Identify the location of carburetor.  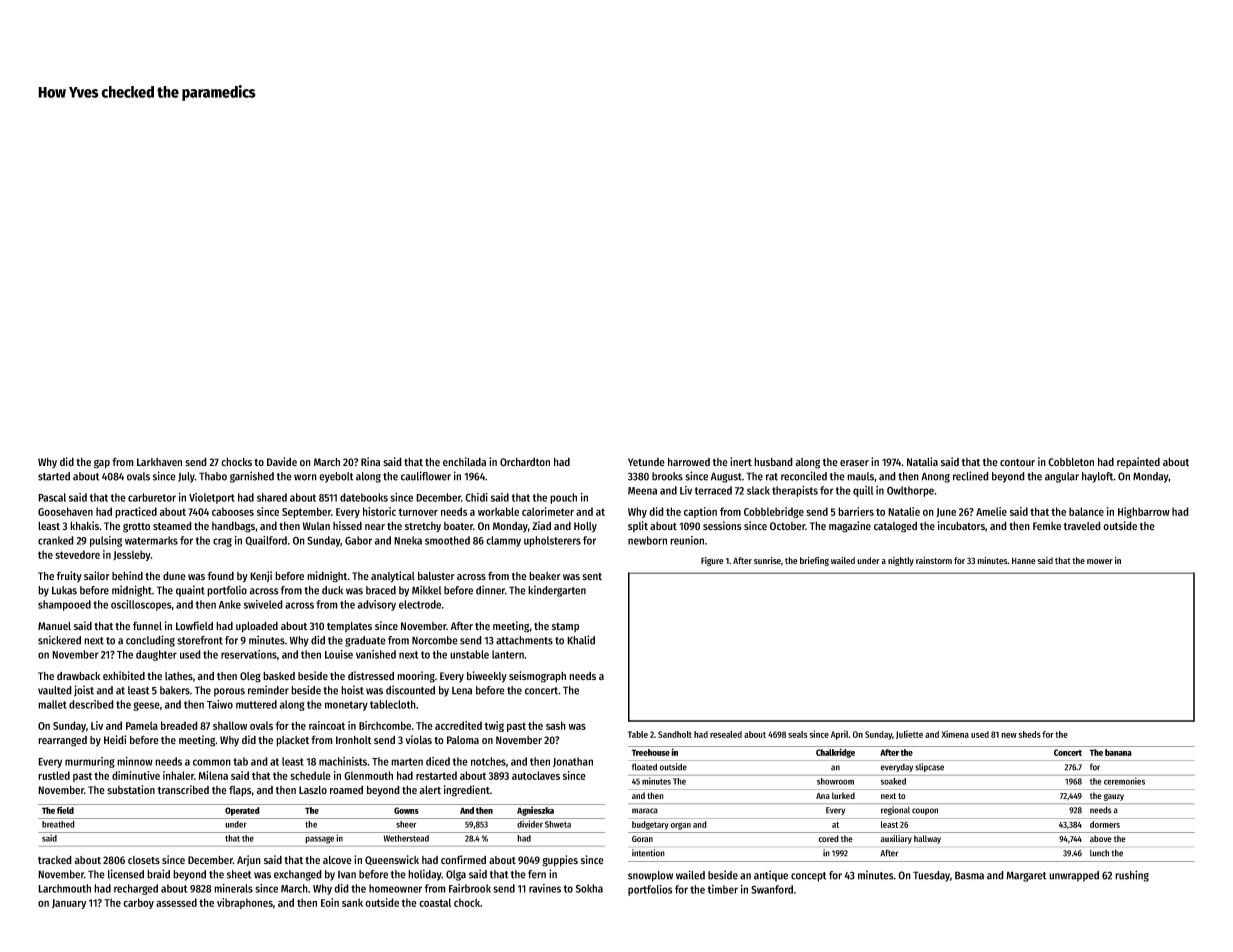
(152, 497).
